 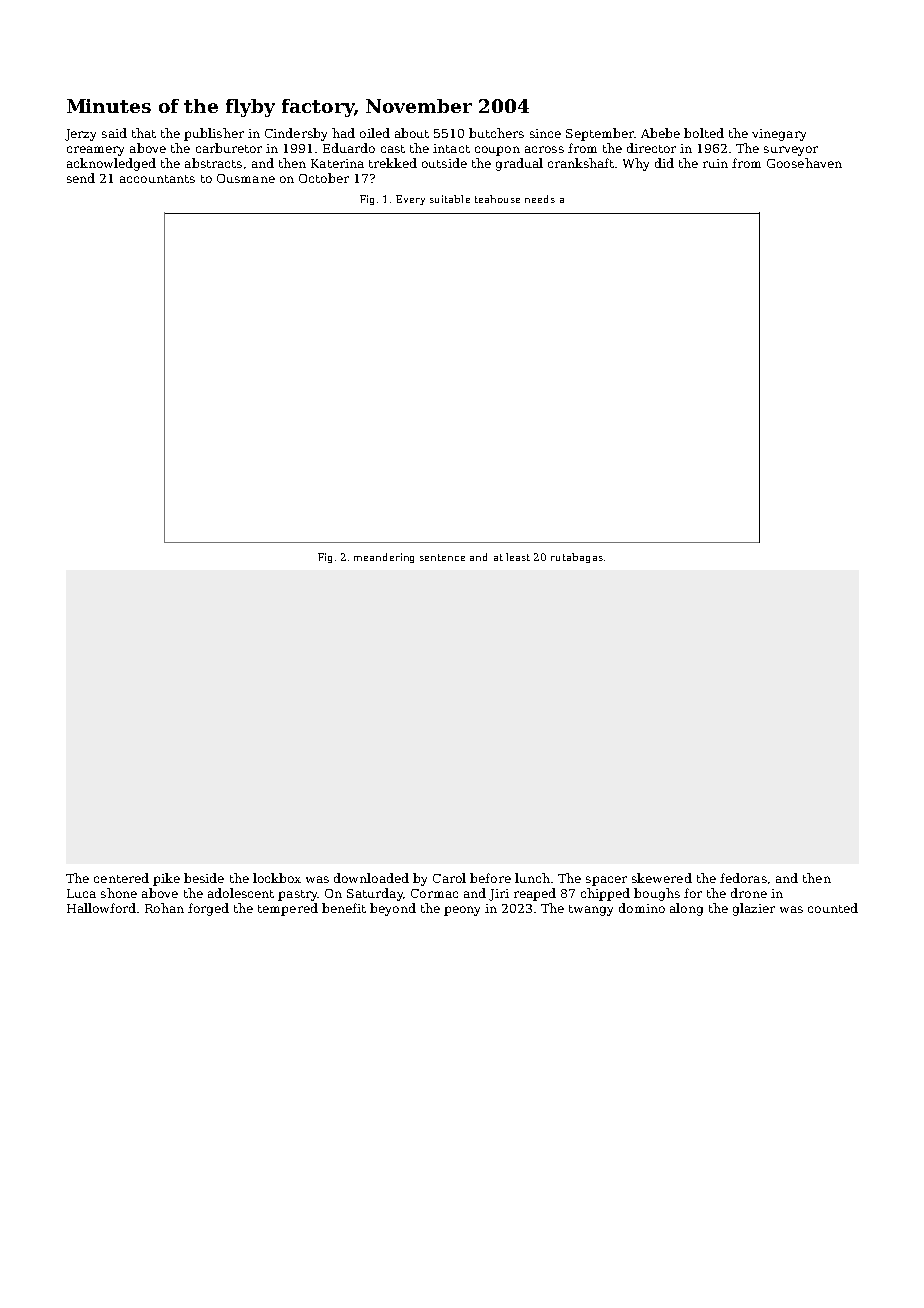 I want to click on needs, so click(x=540, y=199).
